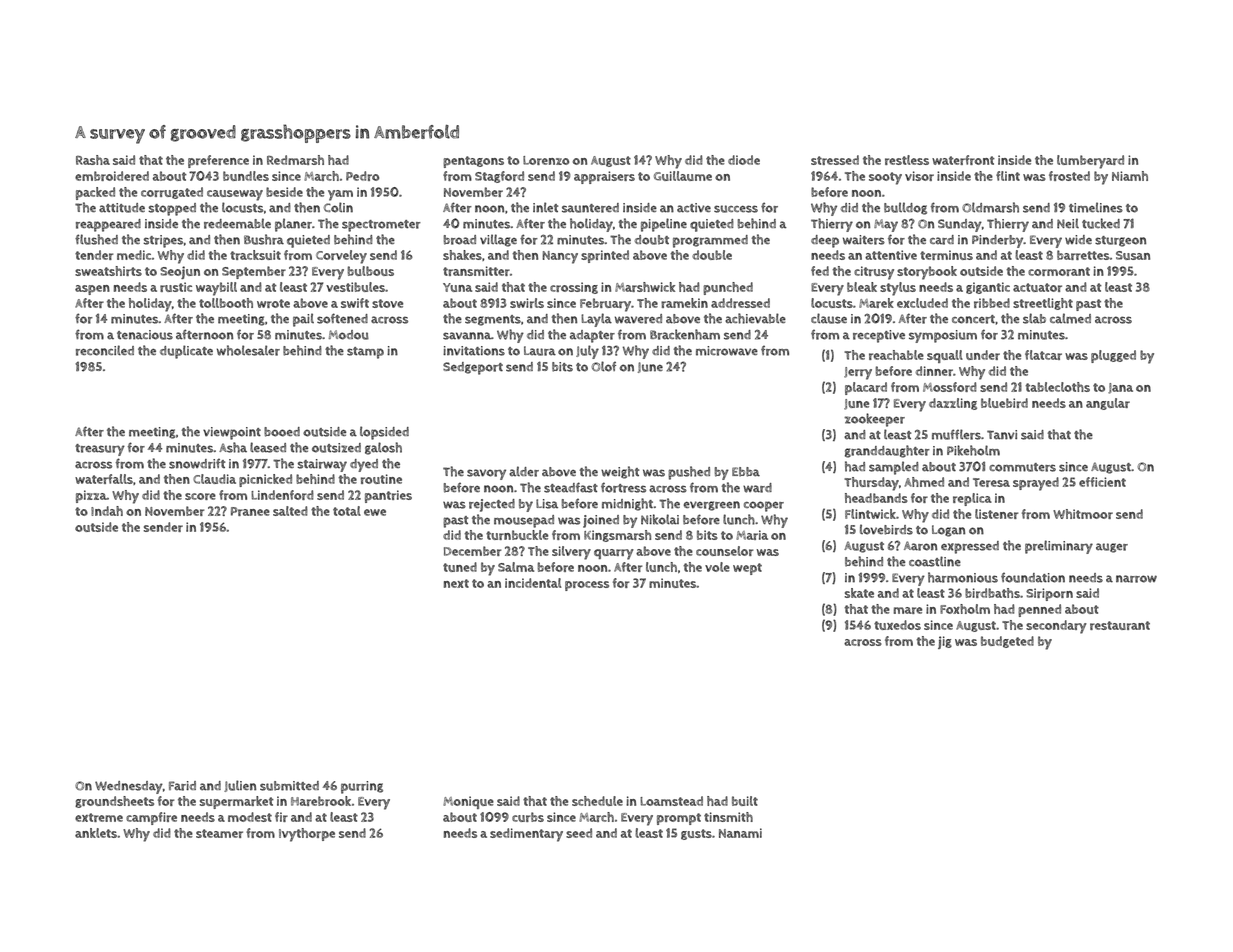  What do you see at coordinates (246, 176) in the screenshot?
I see `bundles` at bounding box center [246, 176].
